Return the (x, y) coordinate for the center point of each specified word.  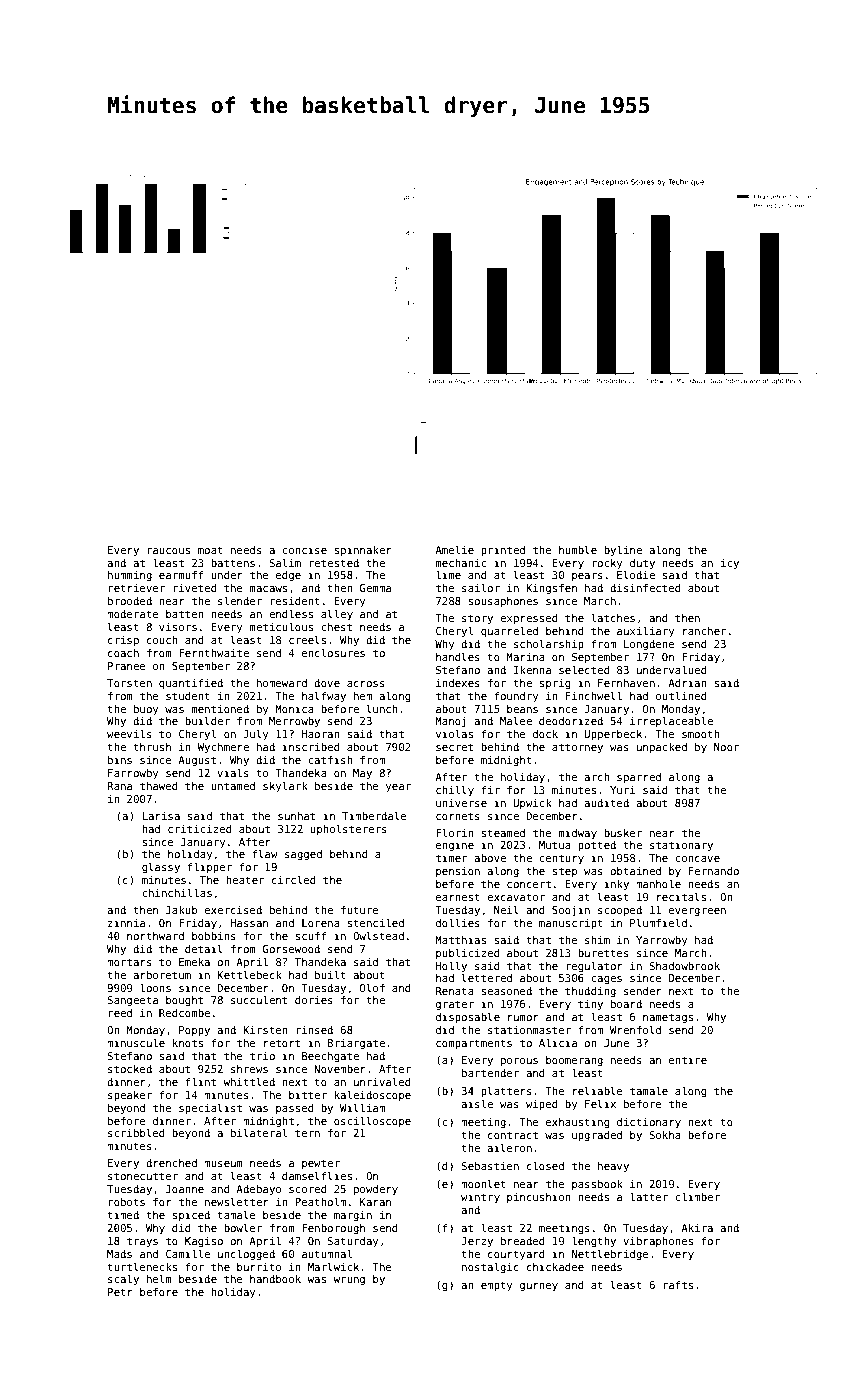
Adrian (687, 683)
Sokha (665, 1135)
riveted (194, 588)
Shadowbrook (684, 966)
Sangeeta (132, 1001)
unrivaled (382, 1081)
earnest (458, 897)
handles (458, 656)
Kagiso (204, 1242)
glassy (161, 867)
